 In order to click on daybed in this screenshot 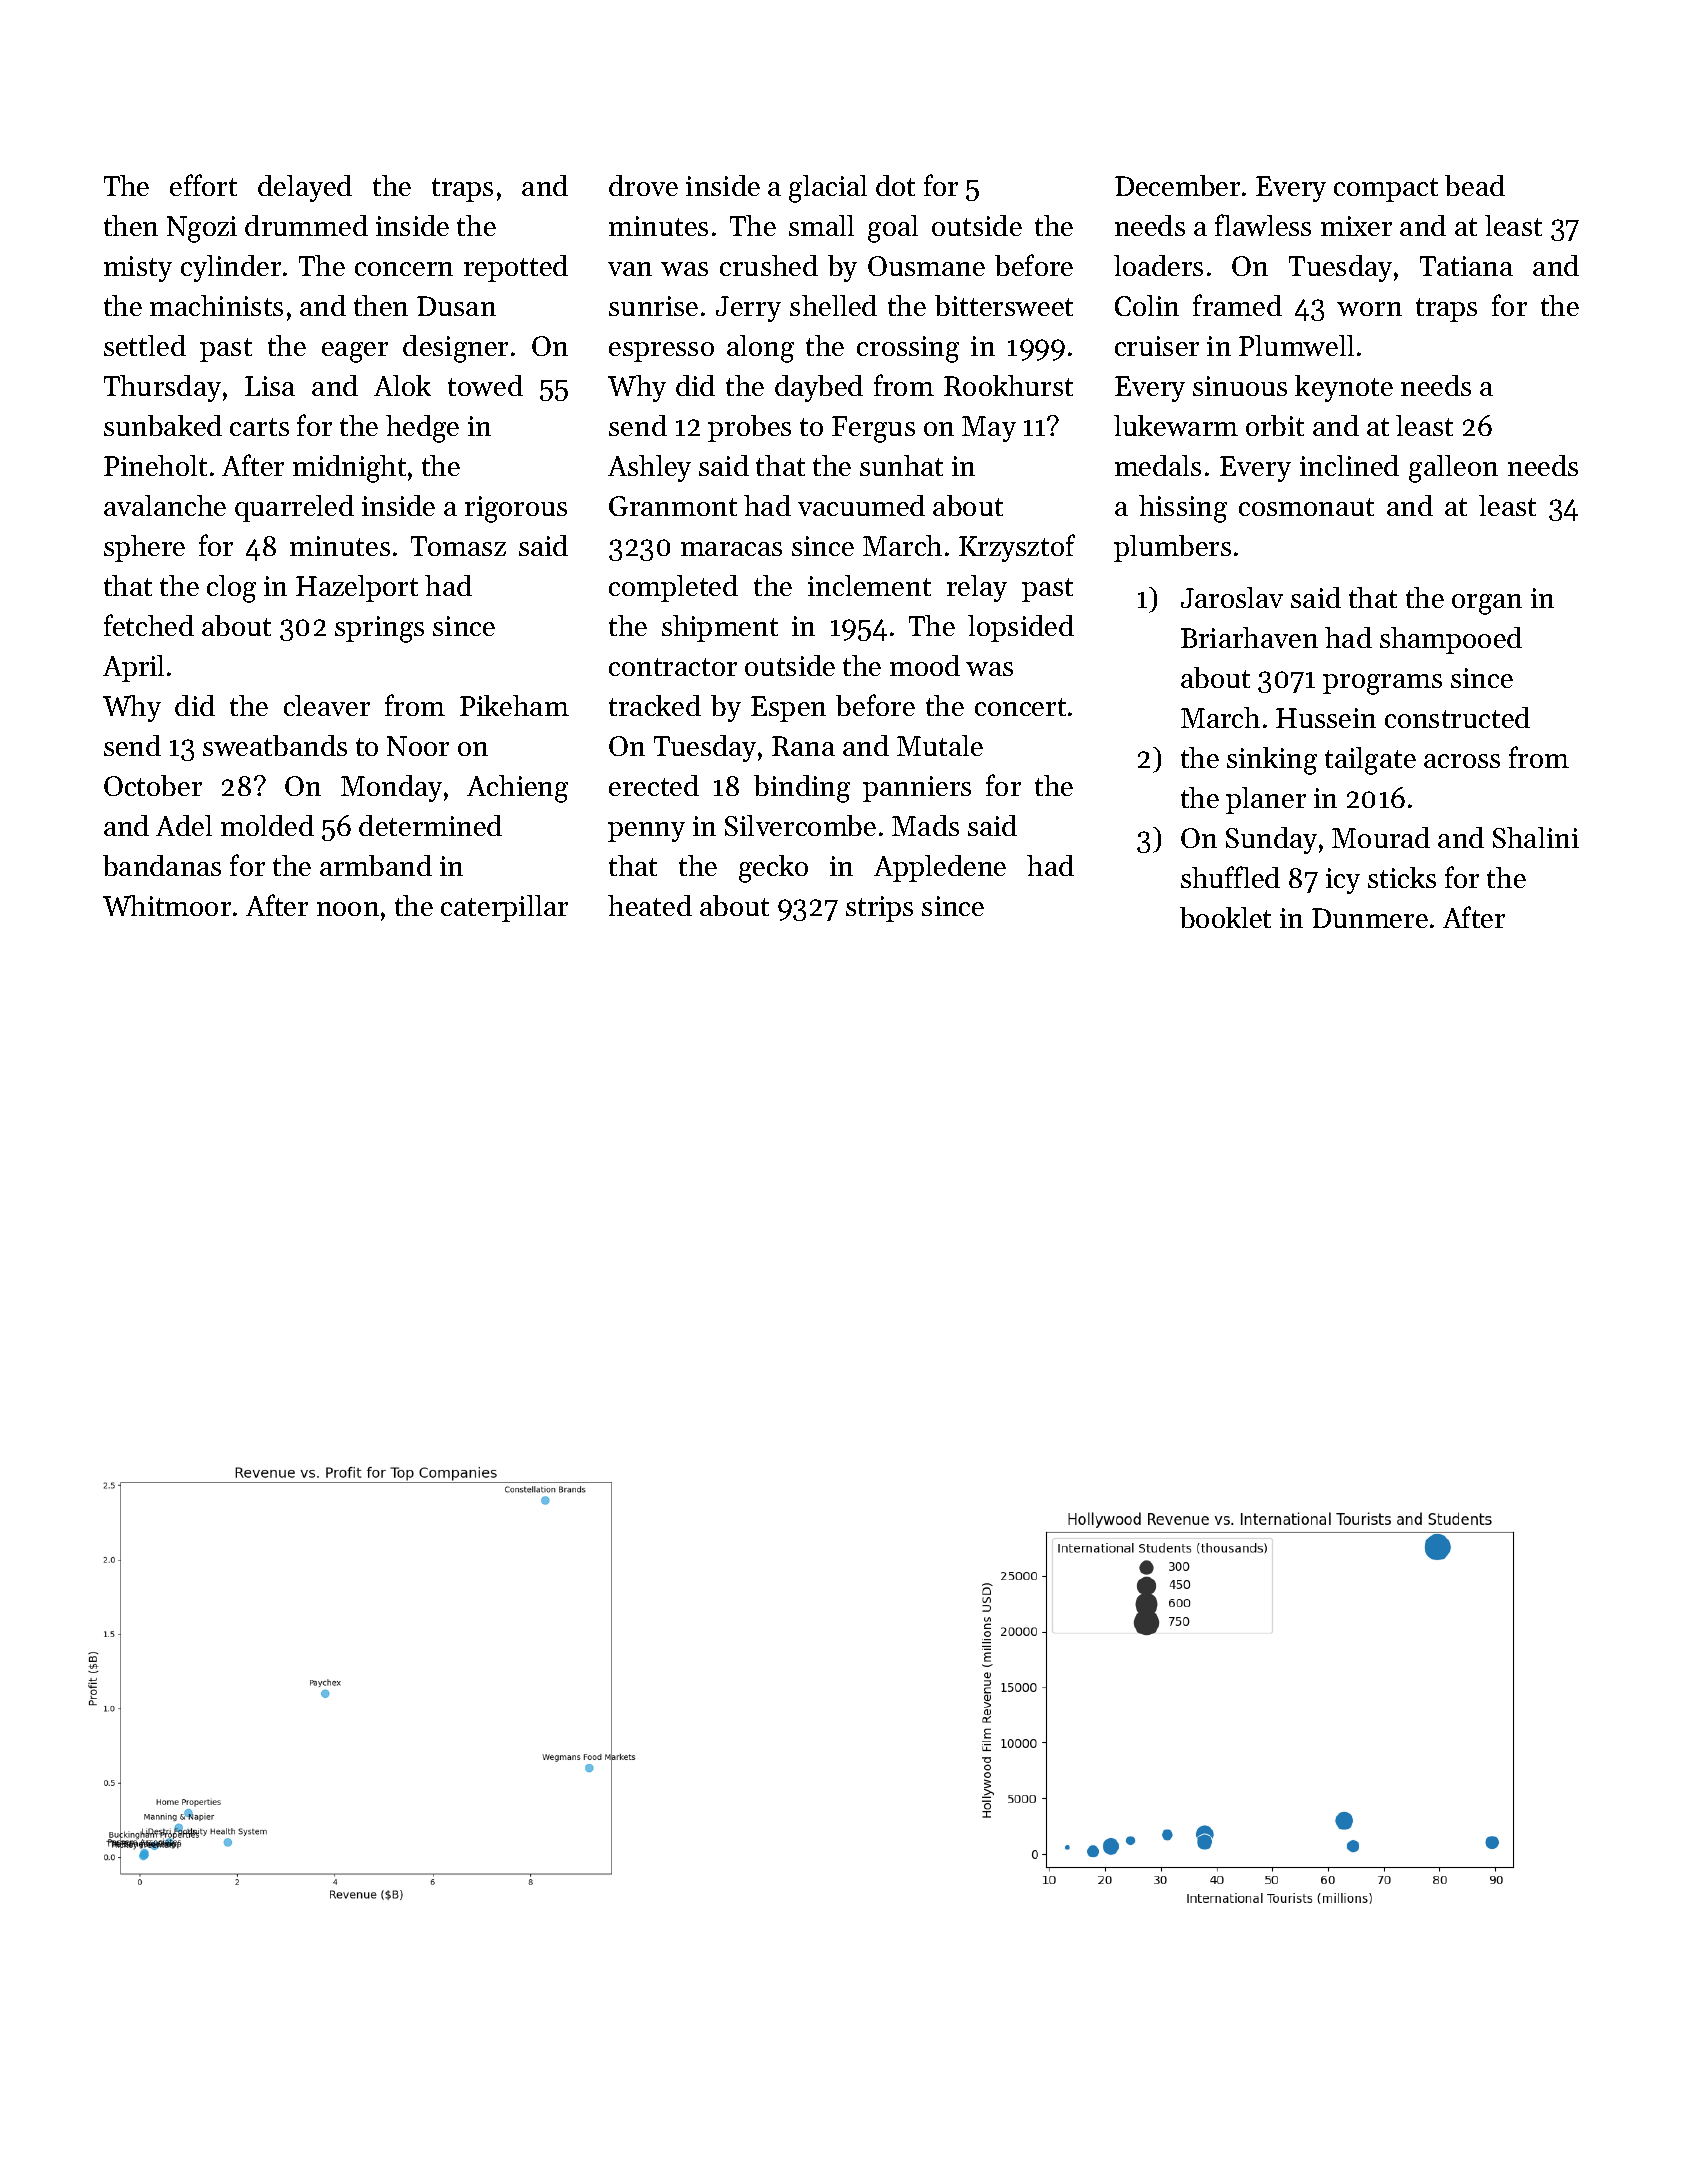, I will do `click(819, 388)`.
